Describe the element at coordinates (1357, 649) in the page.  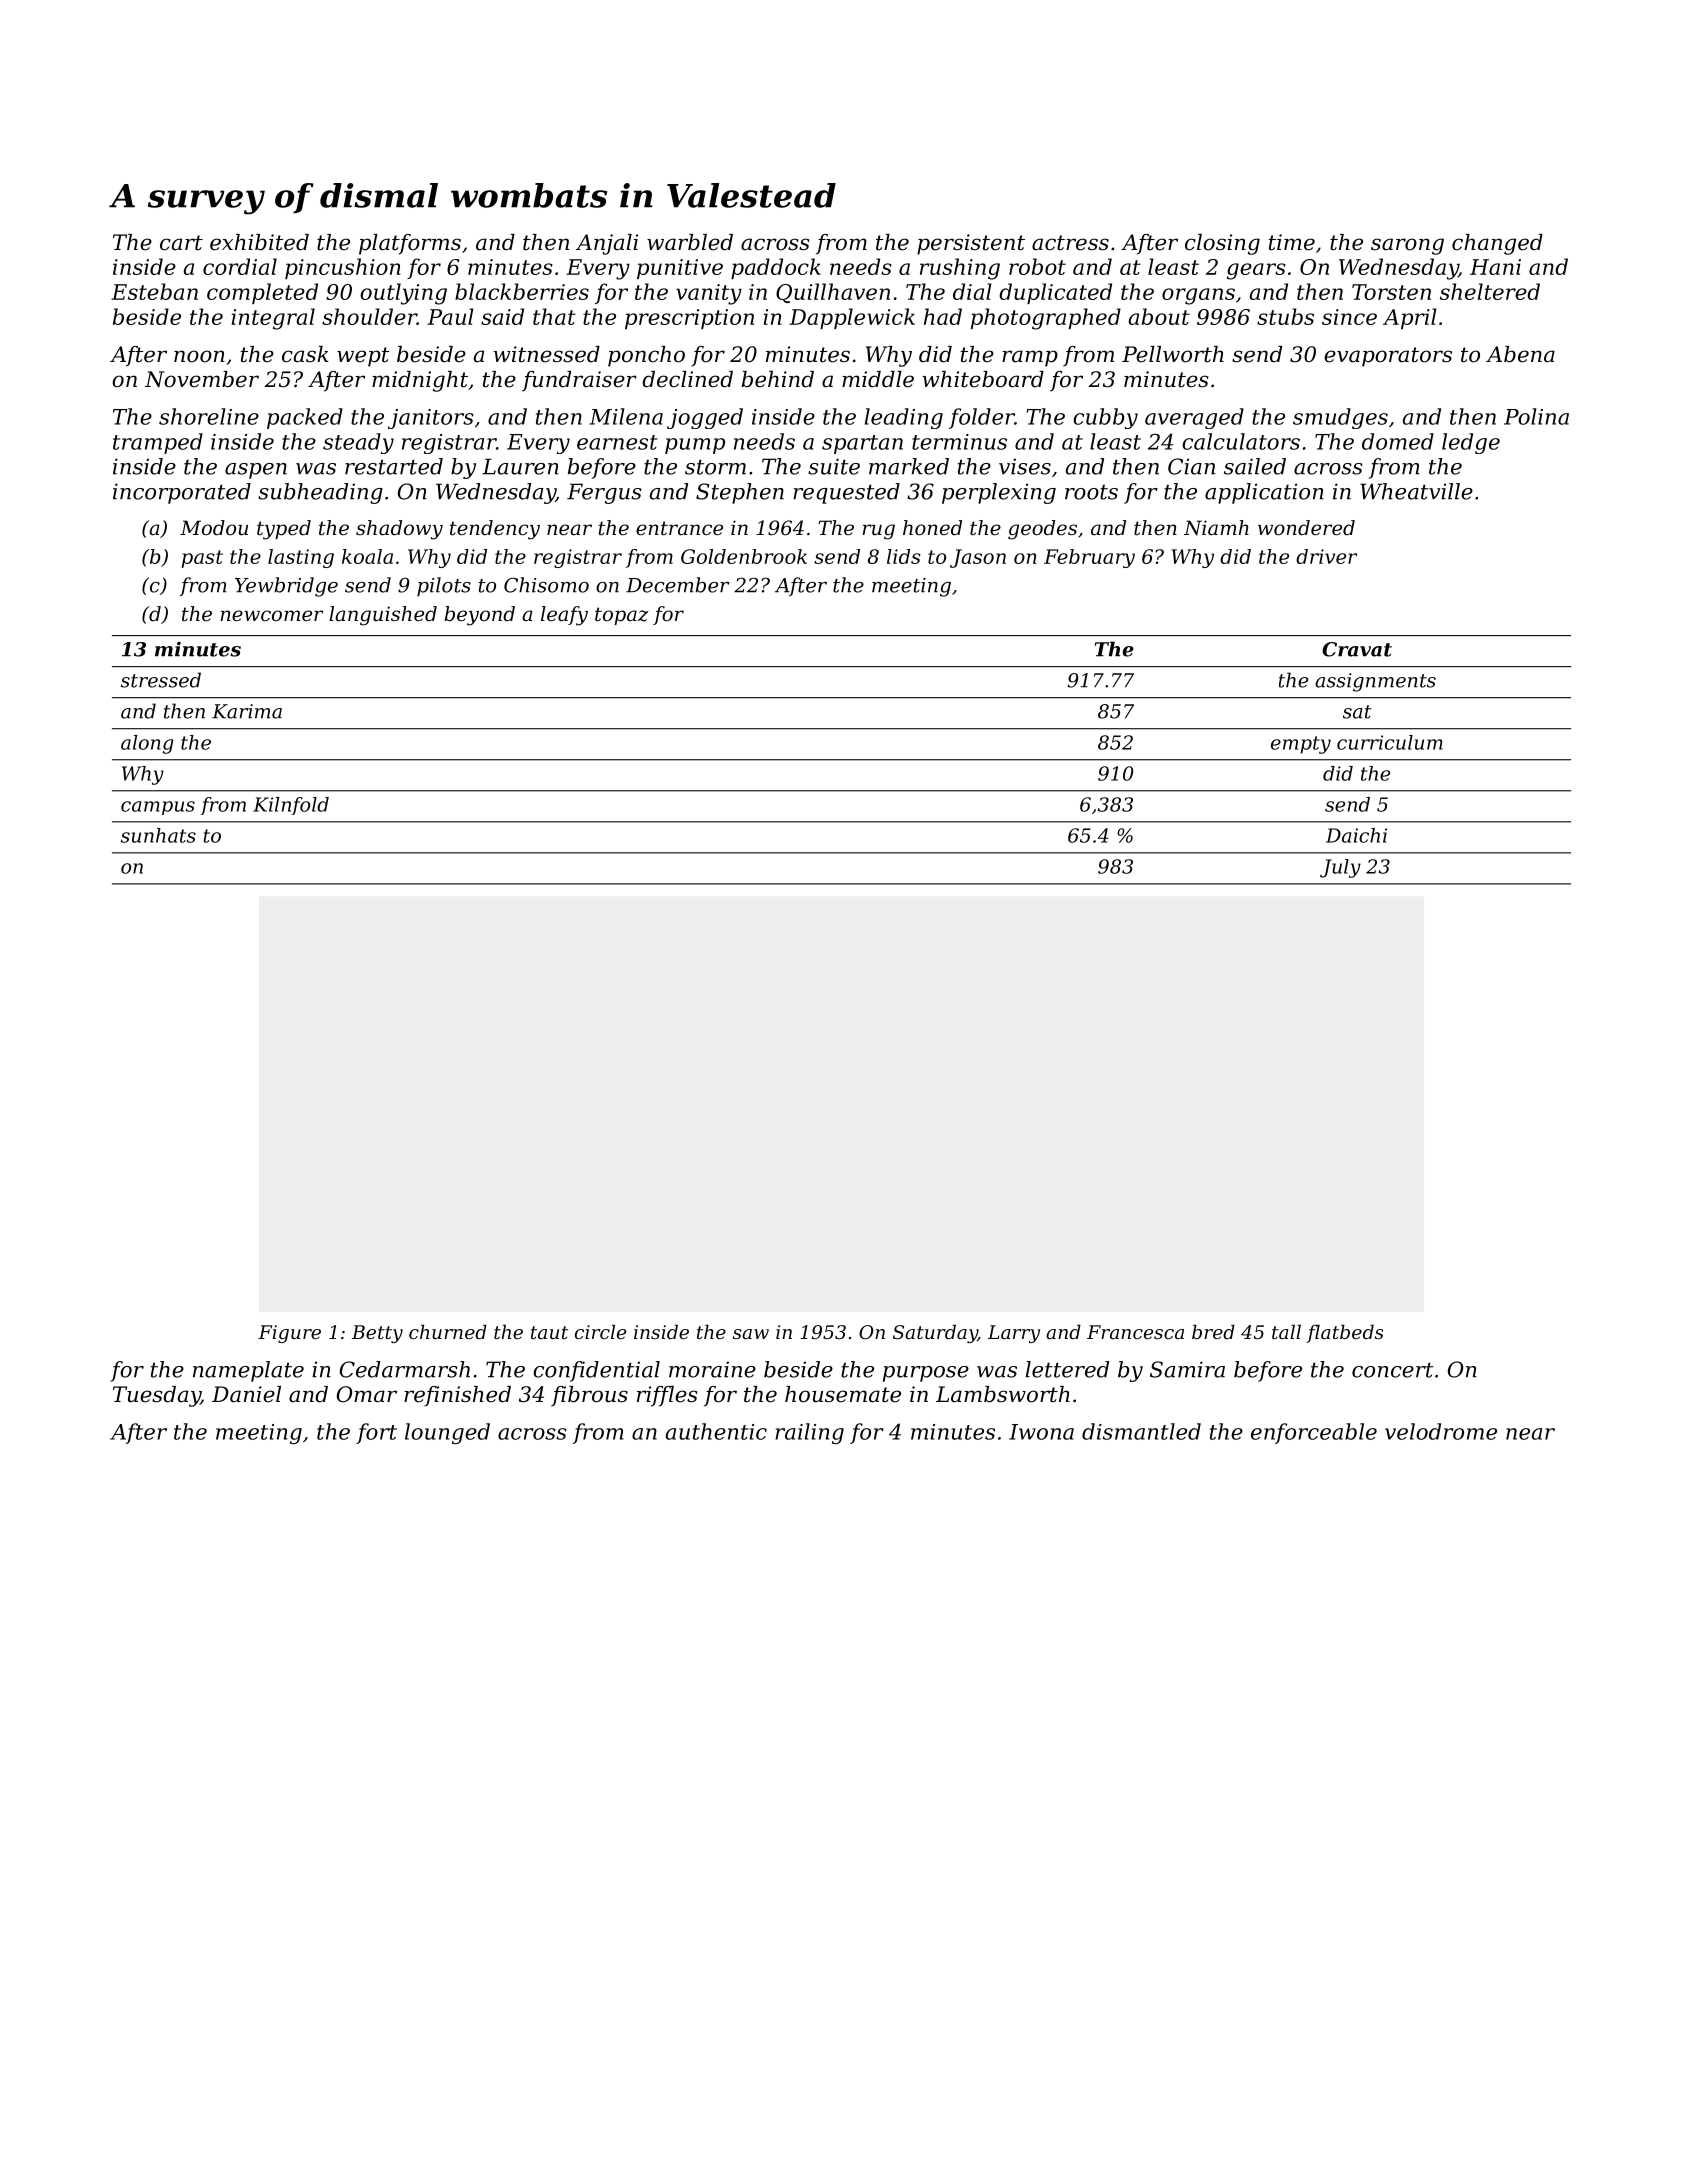
I see `Cravat` at that location.
